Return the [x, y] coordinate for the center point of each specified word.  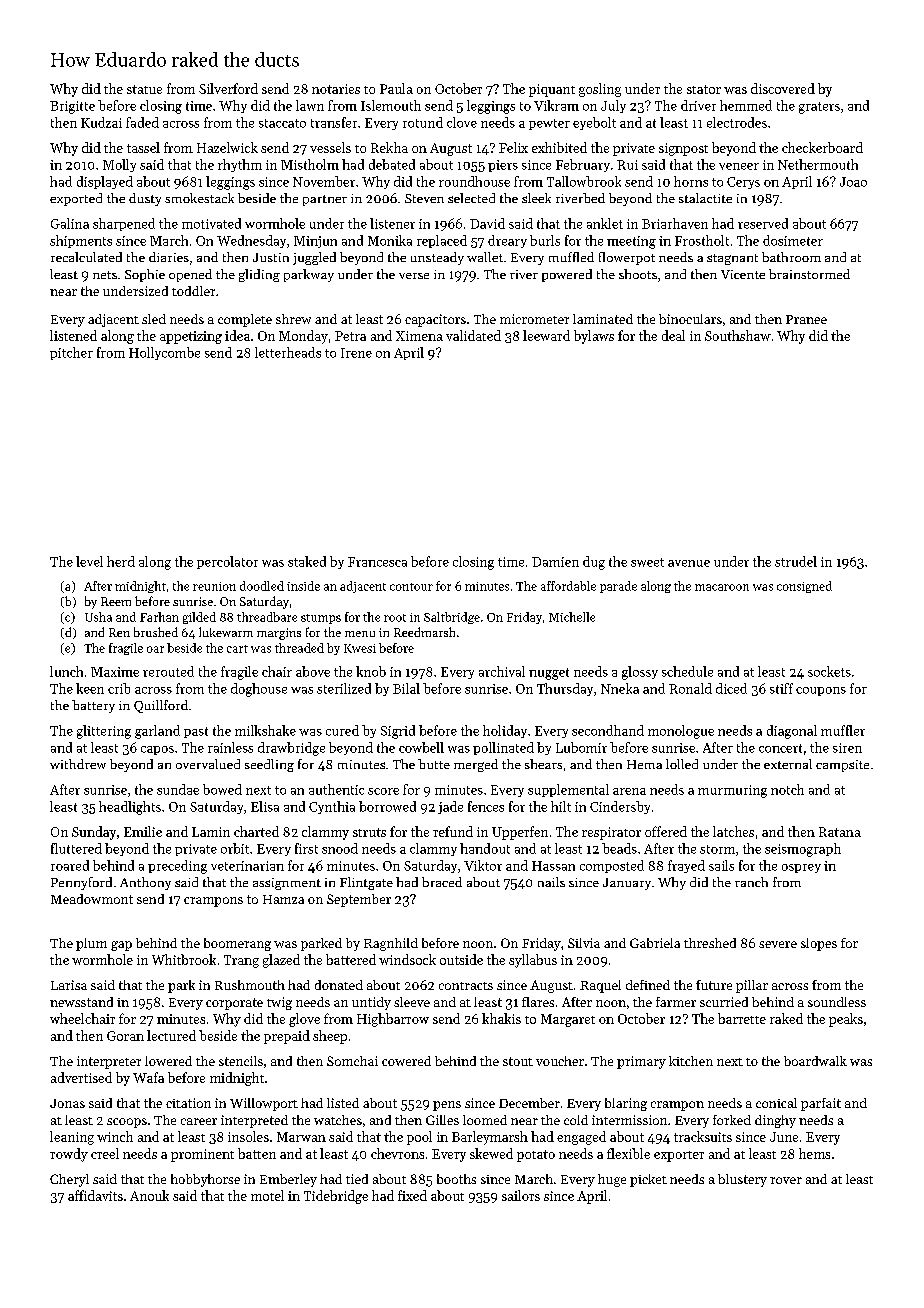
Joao [853, 182]
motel [267, 1195]
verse [414, 276]
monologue [681, 732]
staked [307, 561]
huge [612, 1180]
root [395, 618]
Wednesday [251, 241]
